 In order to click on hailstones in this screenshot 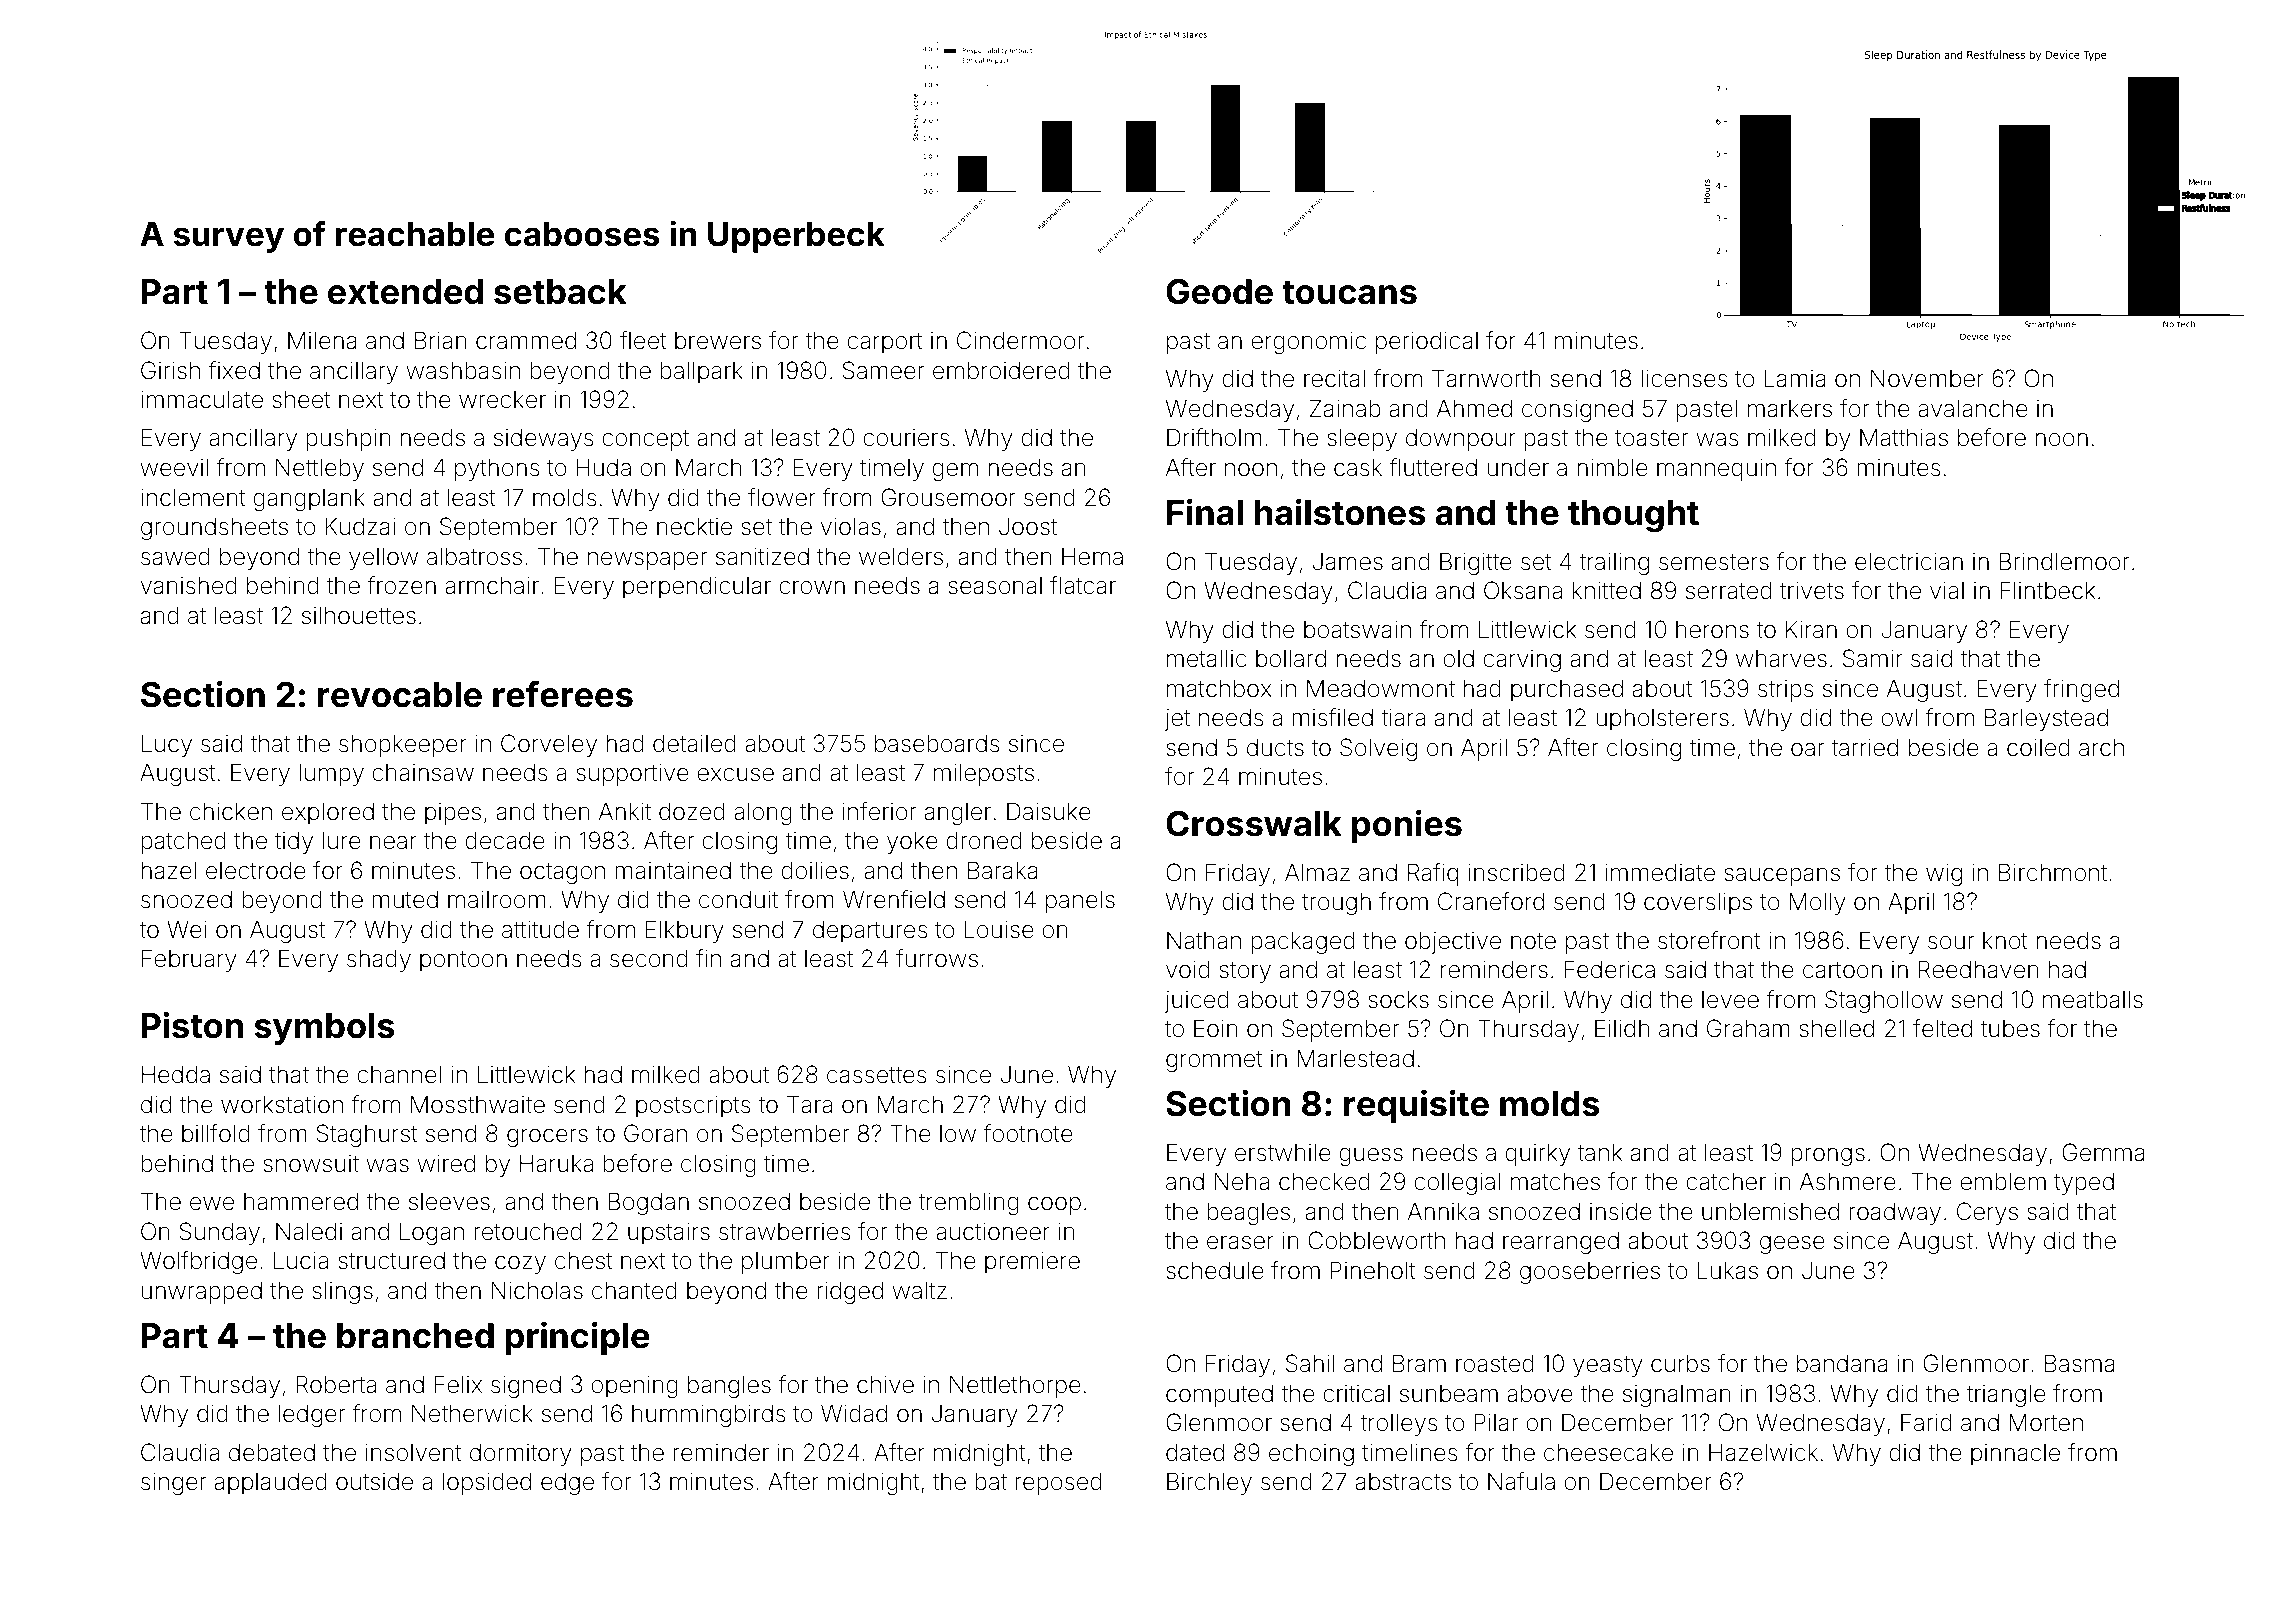, I will do `click(1340, 512)`.
